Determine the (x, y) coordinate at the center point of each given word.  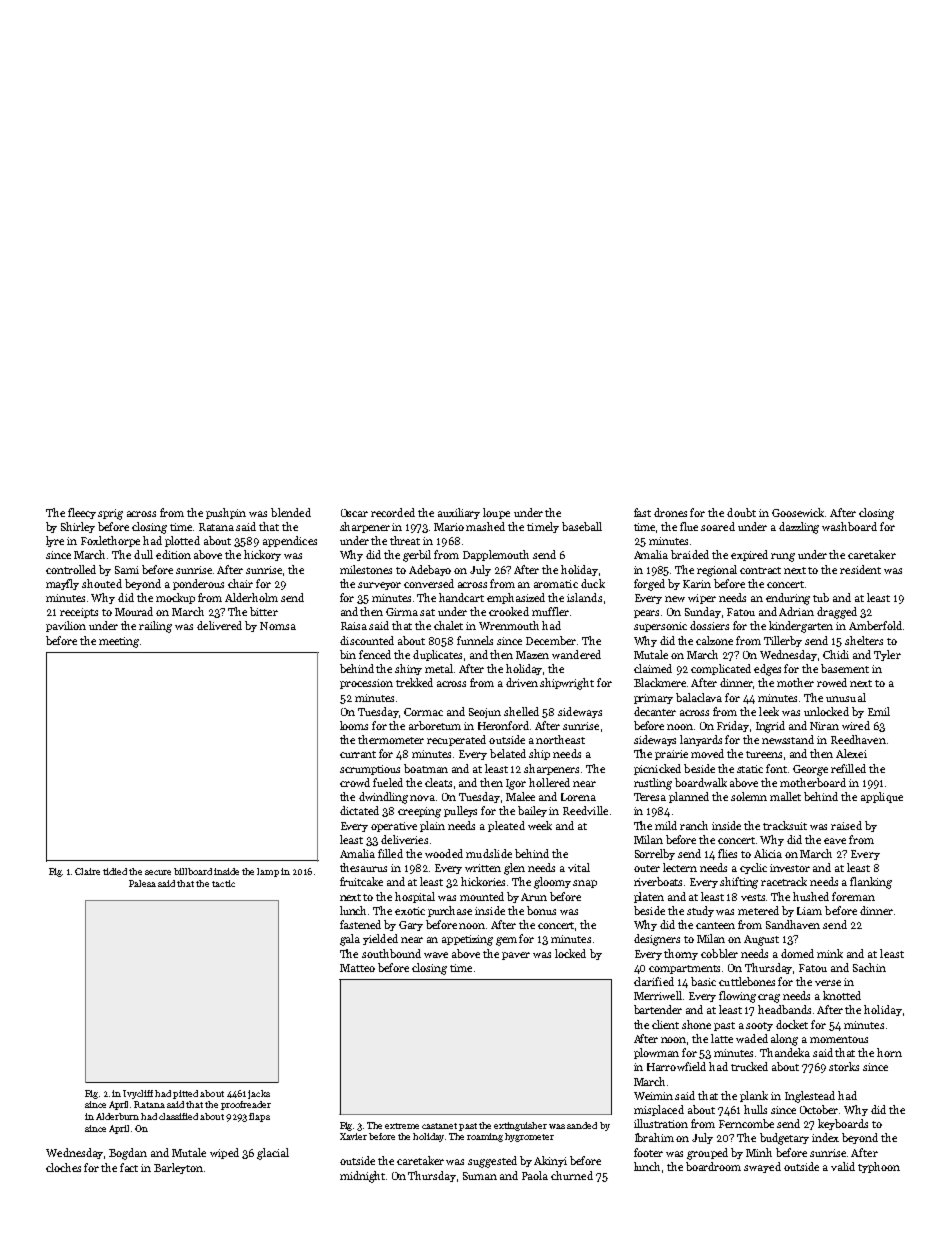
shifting (739, 883)
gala (350, 940)
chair (240, 583)
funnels (475, 640)
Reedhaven (858, 739)
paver (516, 956)
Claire (87, 871)
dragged (837, 613)
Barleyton (178, 1168)
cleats (438, 782)
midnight (362, 1177)
